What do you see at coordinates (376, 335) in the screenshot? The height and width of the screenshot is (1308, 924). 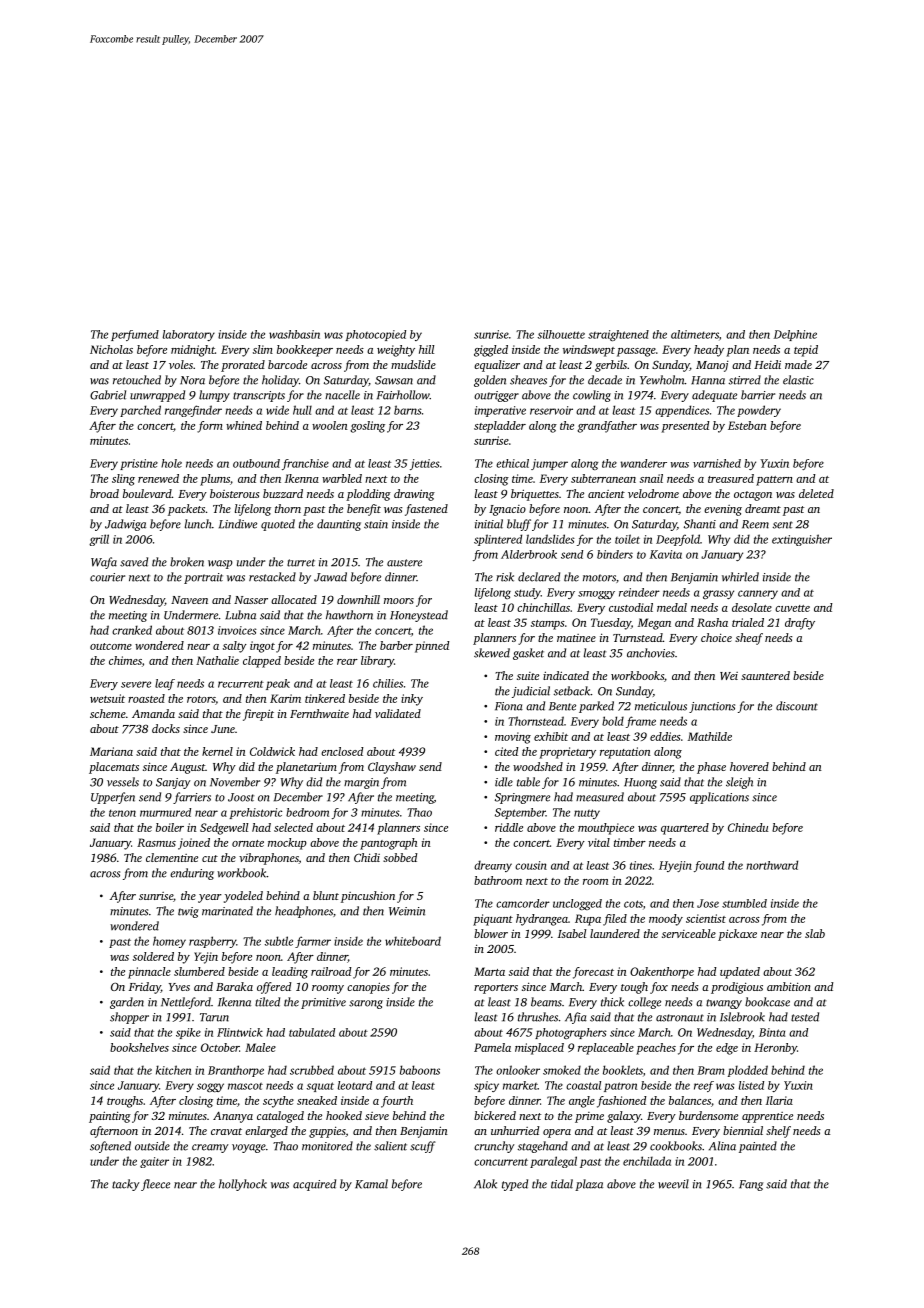 I see `photocopied` at bounding box center [376, 335].
